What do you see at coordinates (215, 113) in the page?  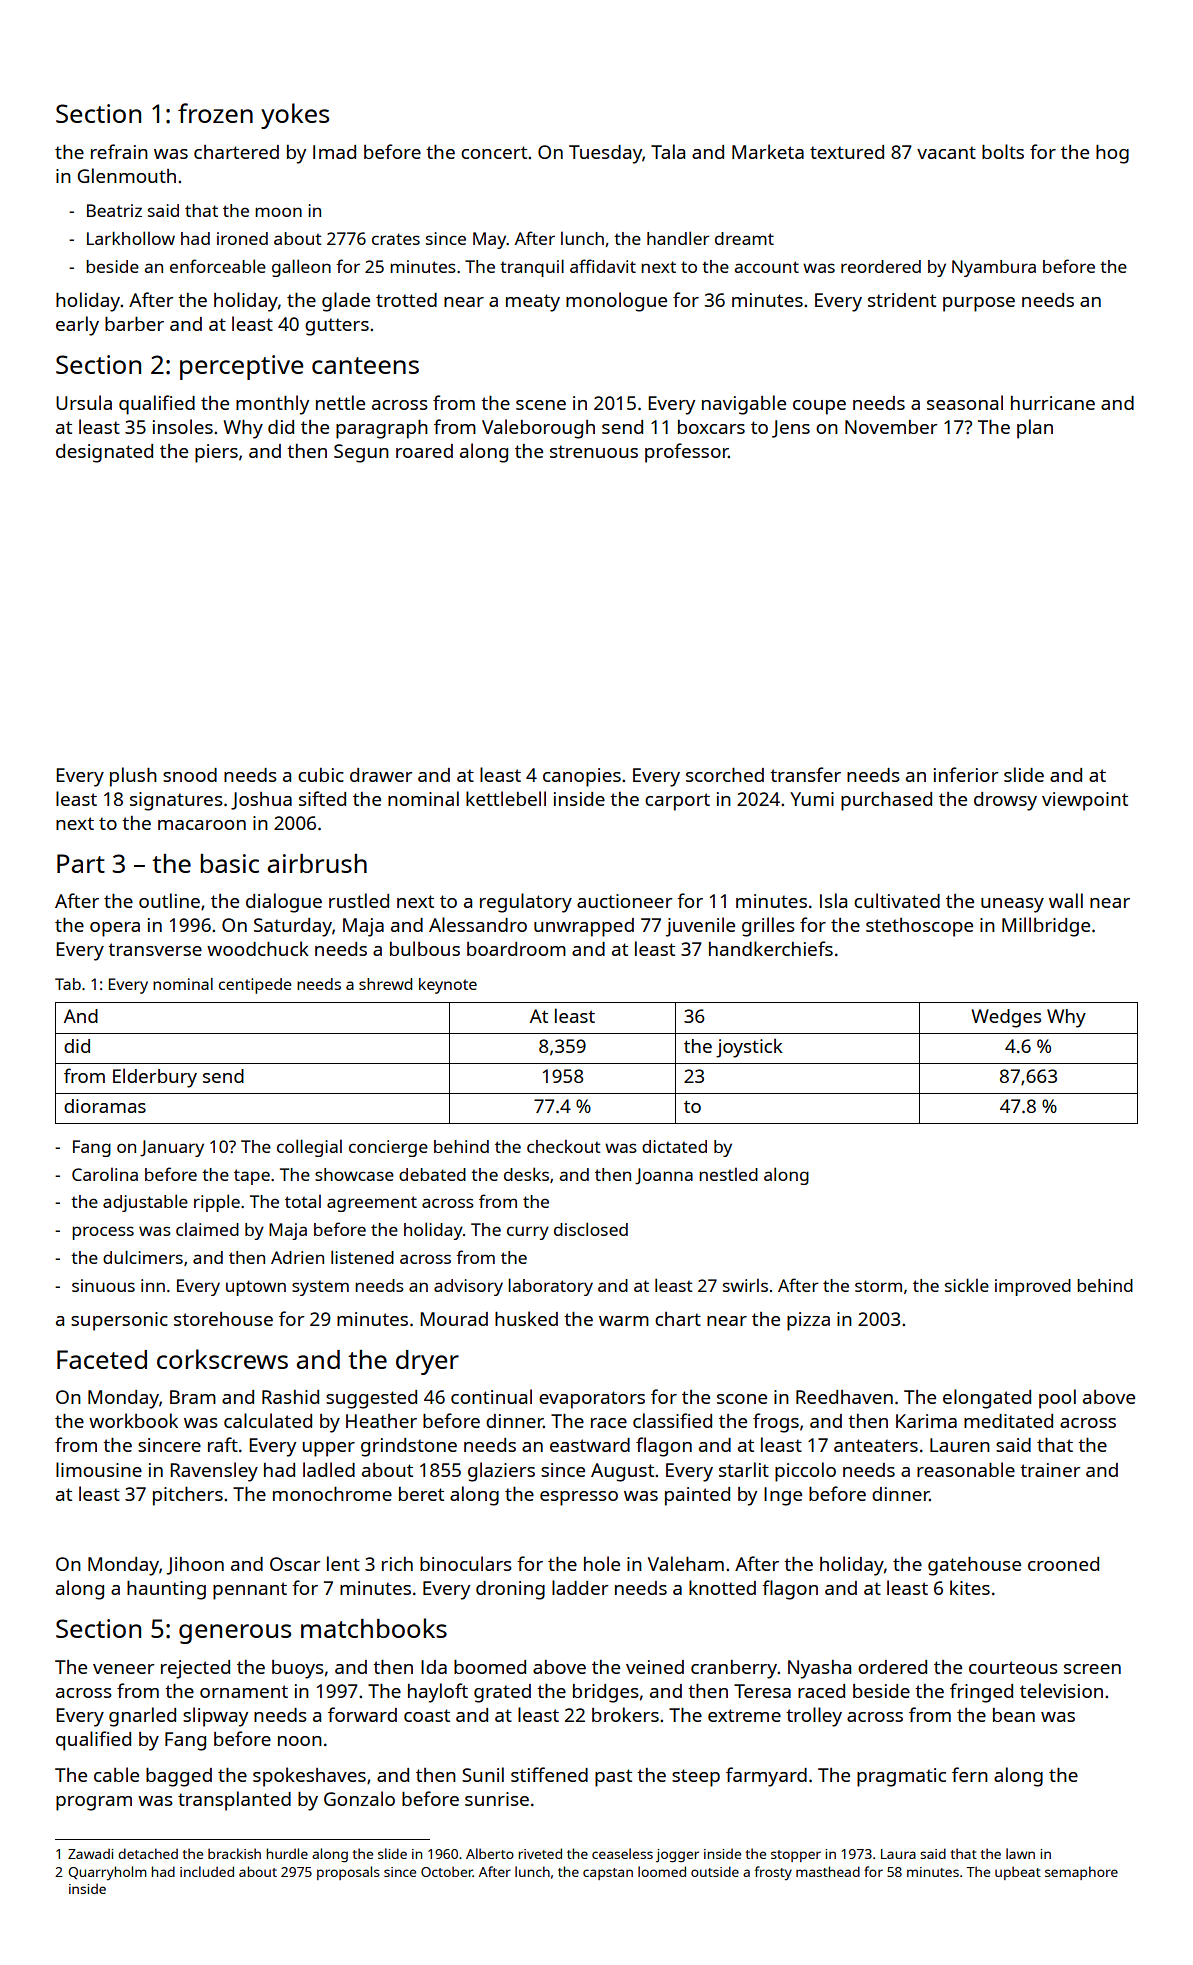 I see `frozen` at bounding box center [215, 113].
